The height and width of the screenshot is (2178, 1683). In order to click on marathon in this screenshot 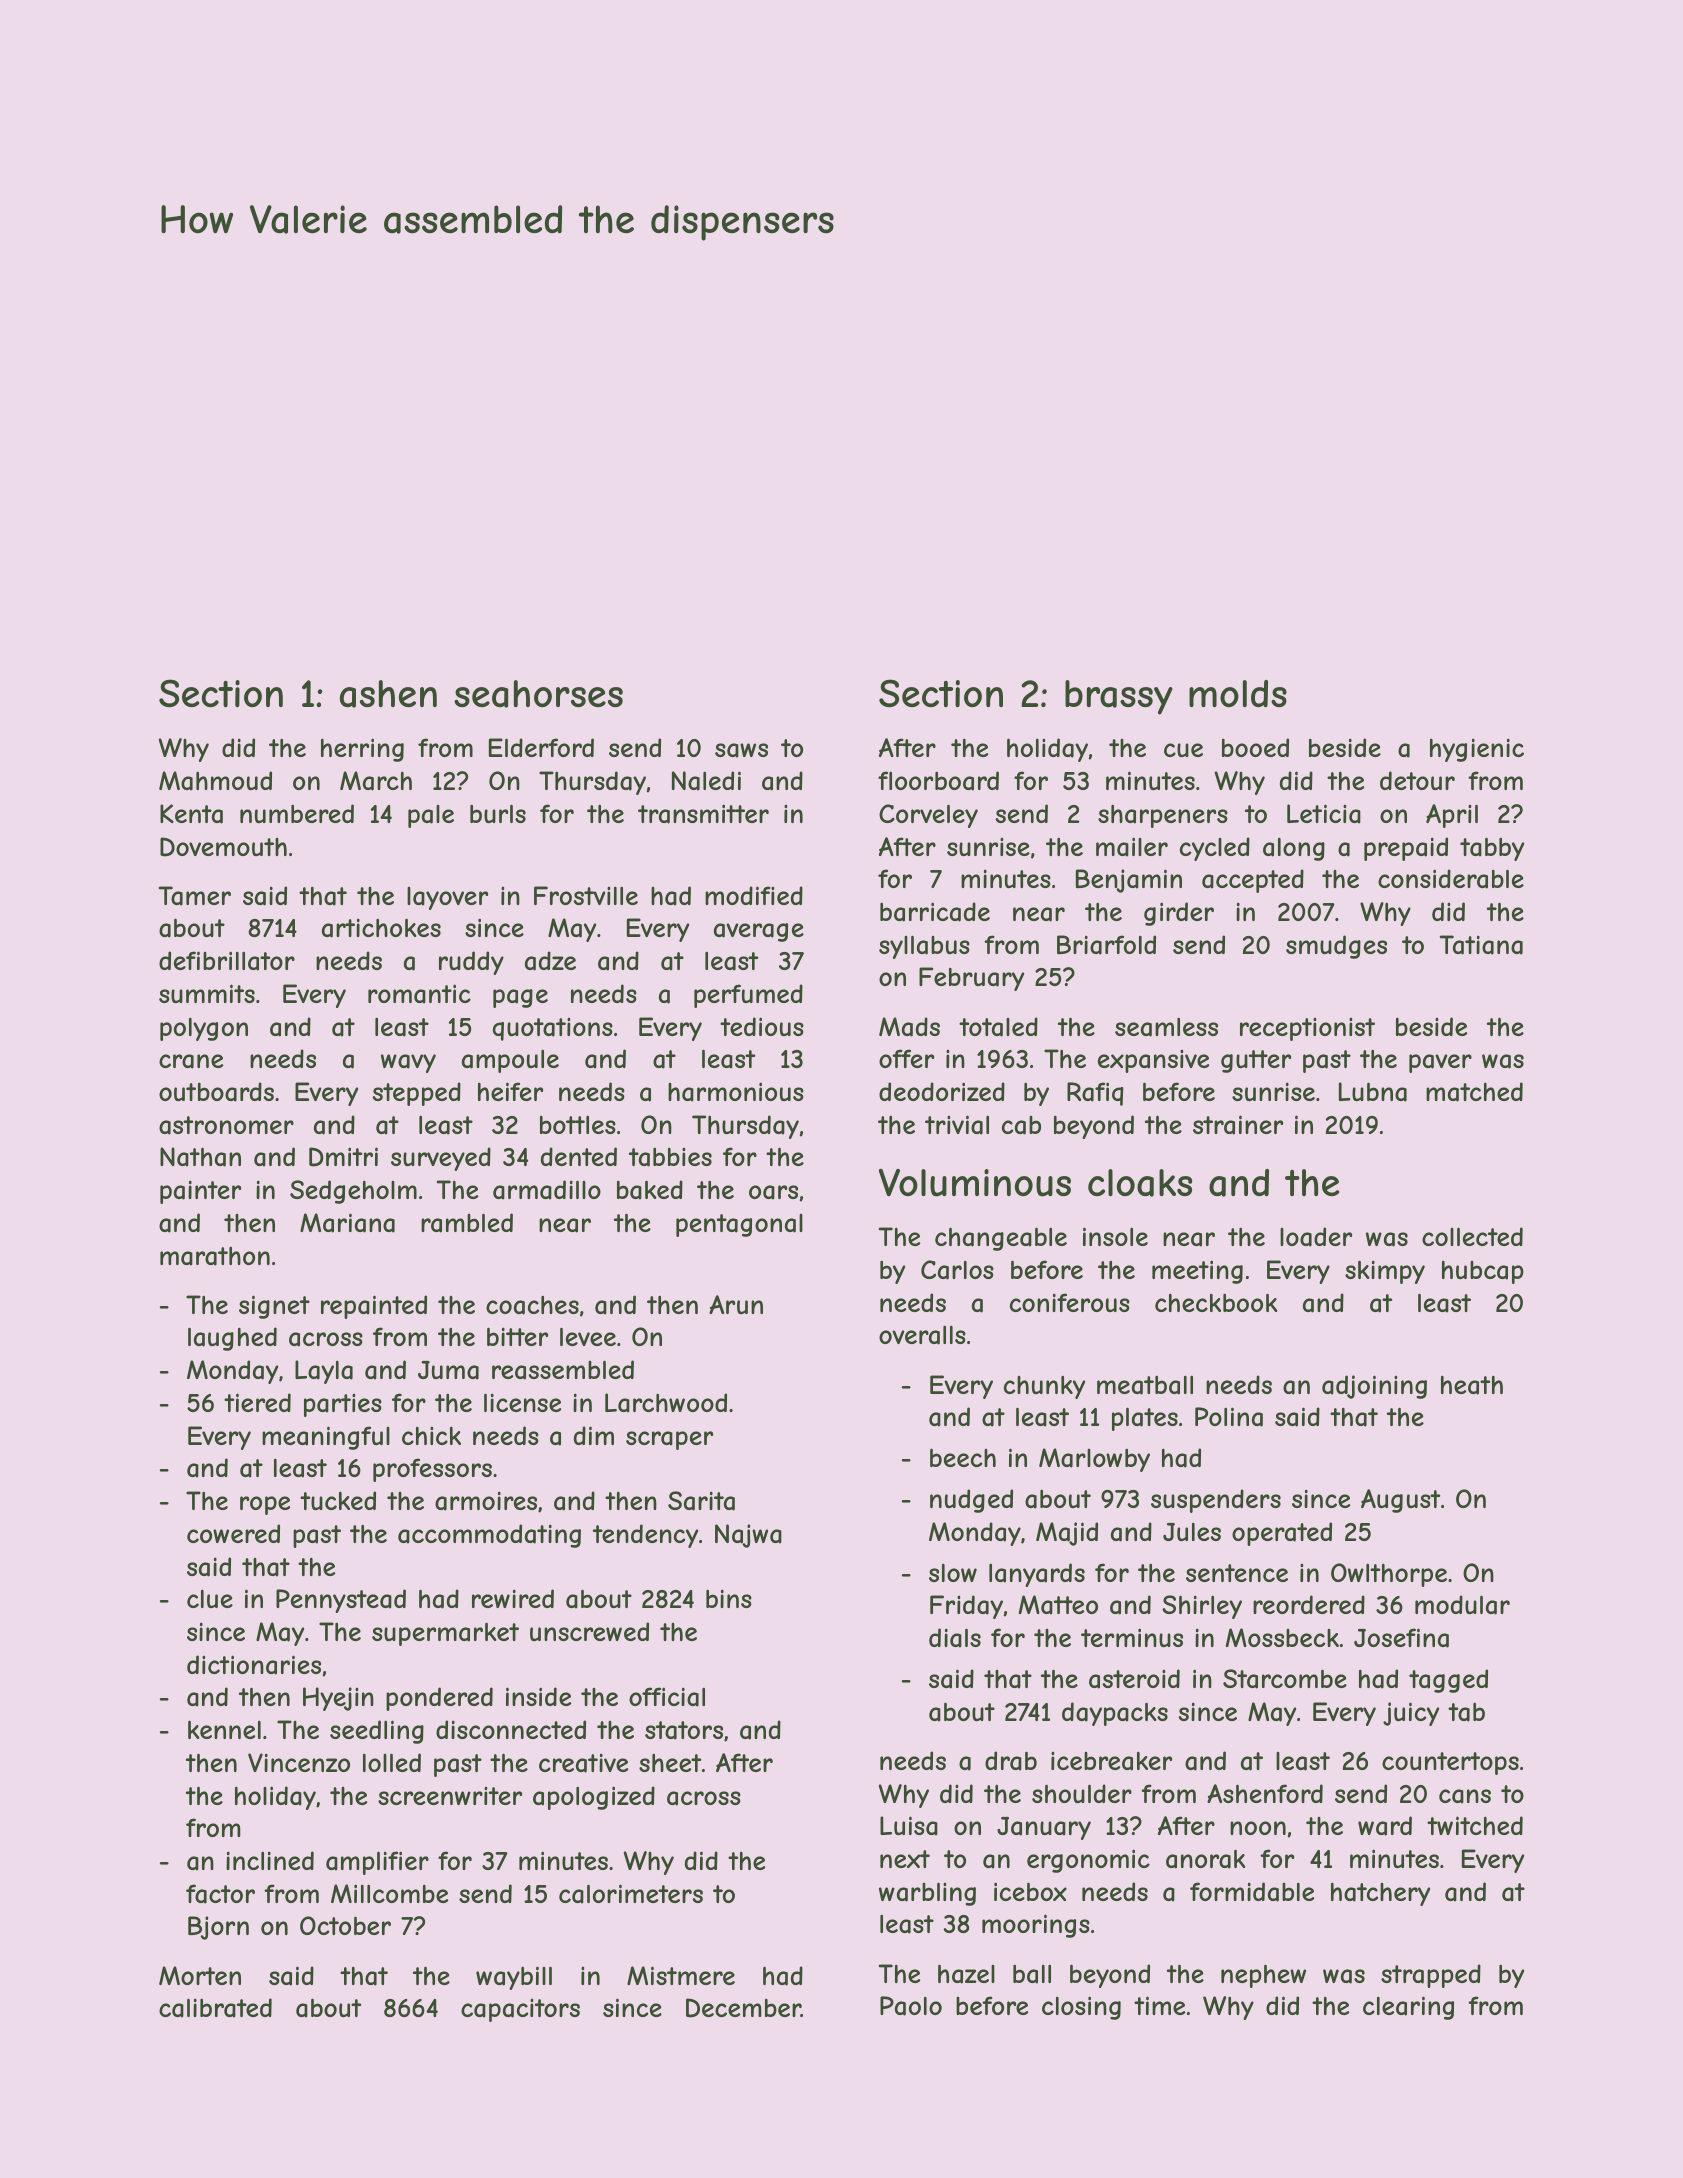, I will do `click(215, 1256)`.
